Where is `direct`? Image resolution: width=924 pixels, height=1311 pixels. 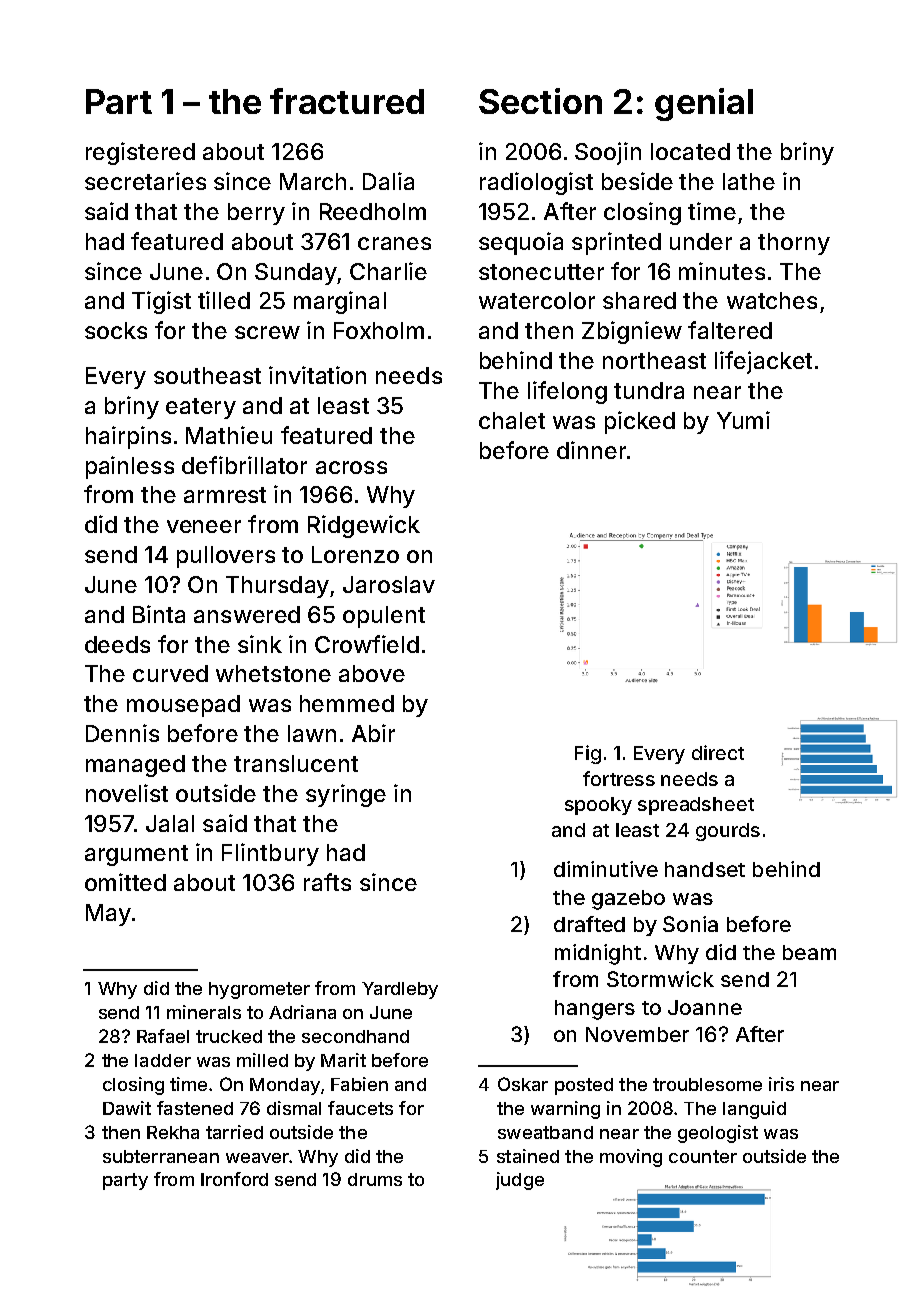
direct is located at coordinates (718, 752).
